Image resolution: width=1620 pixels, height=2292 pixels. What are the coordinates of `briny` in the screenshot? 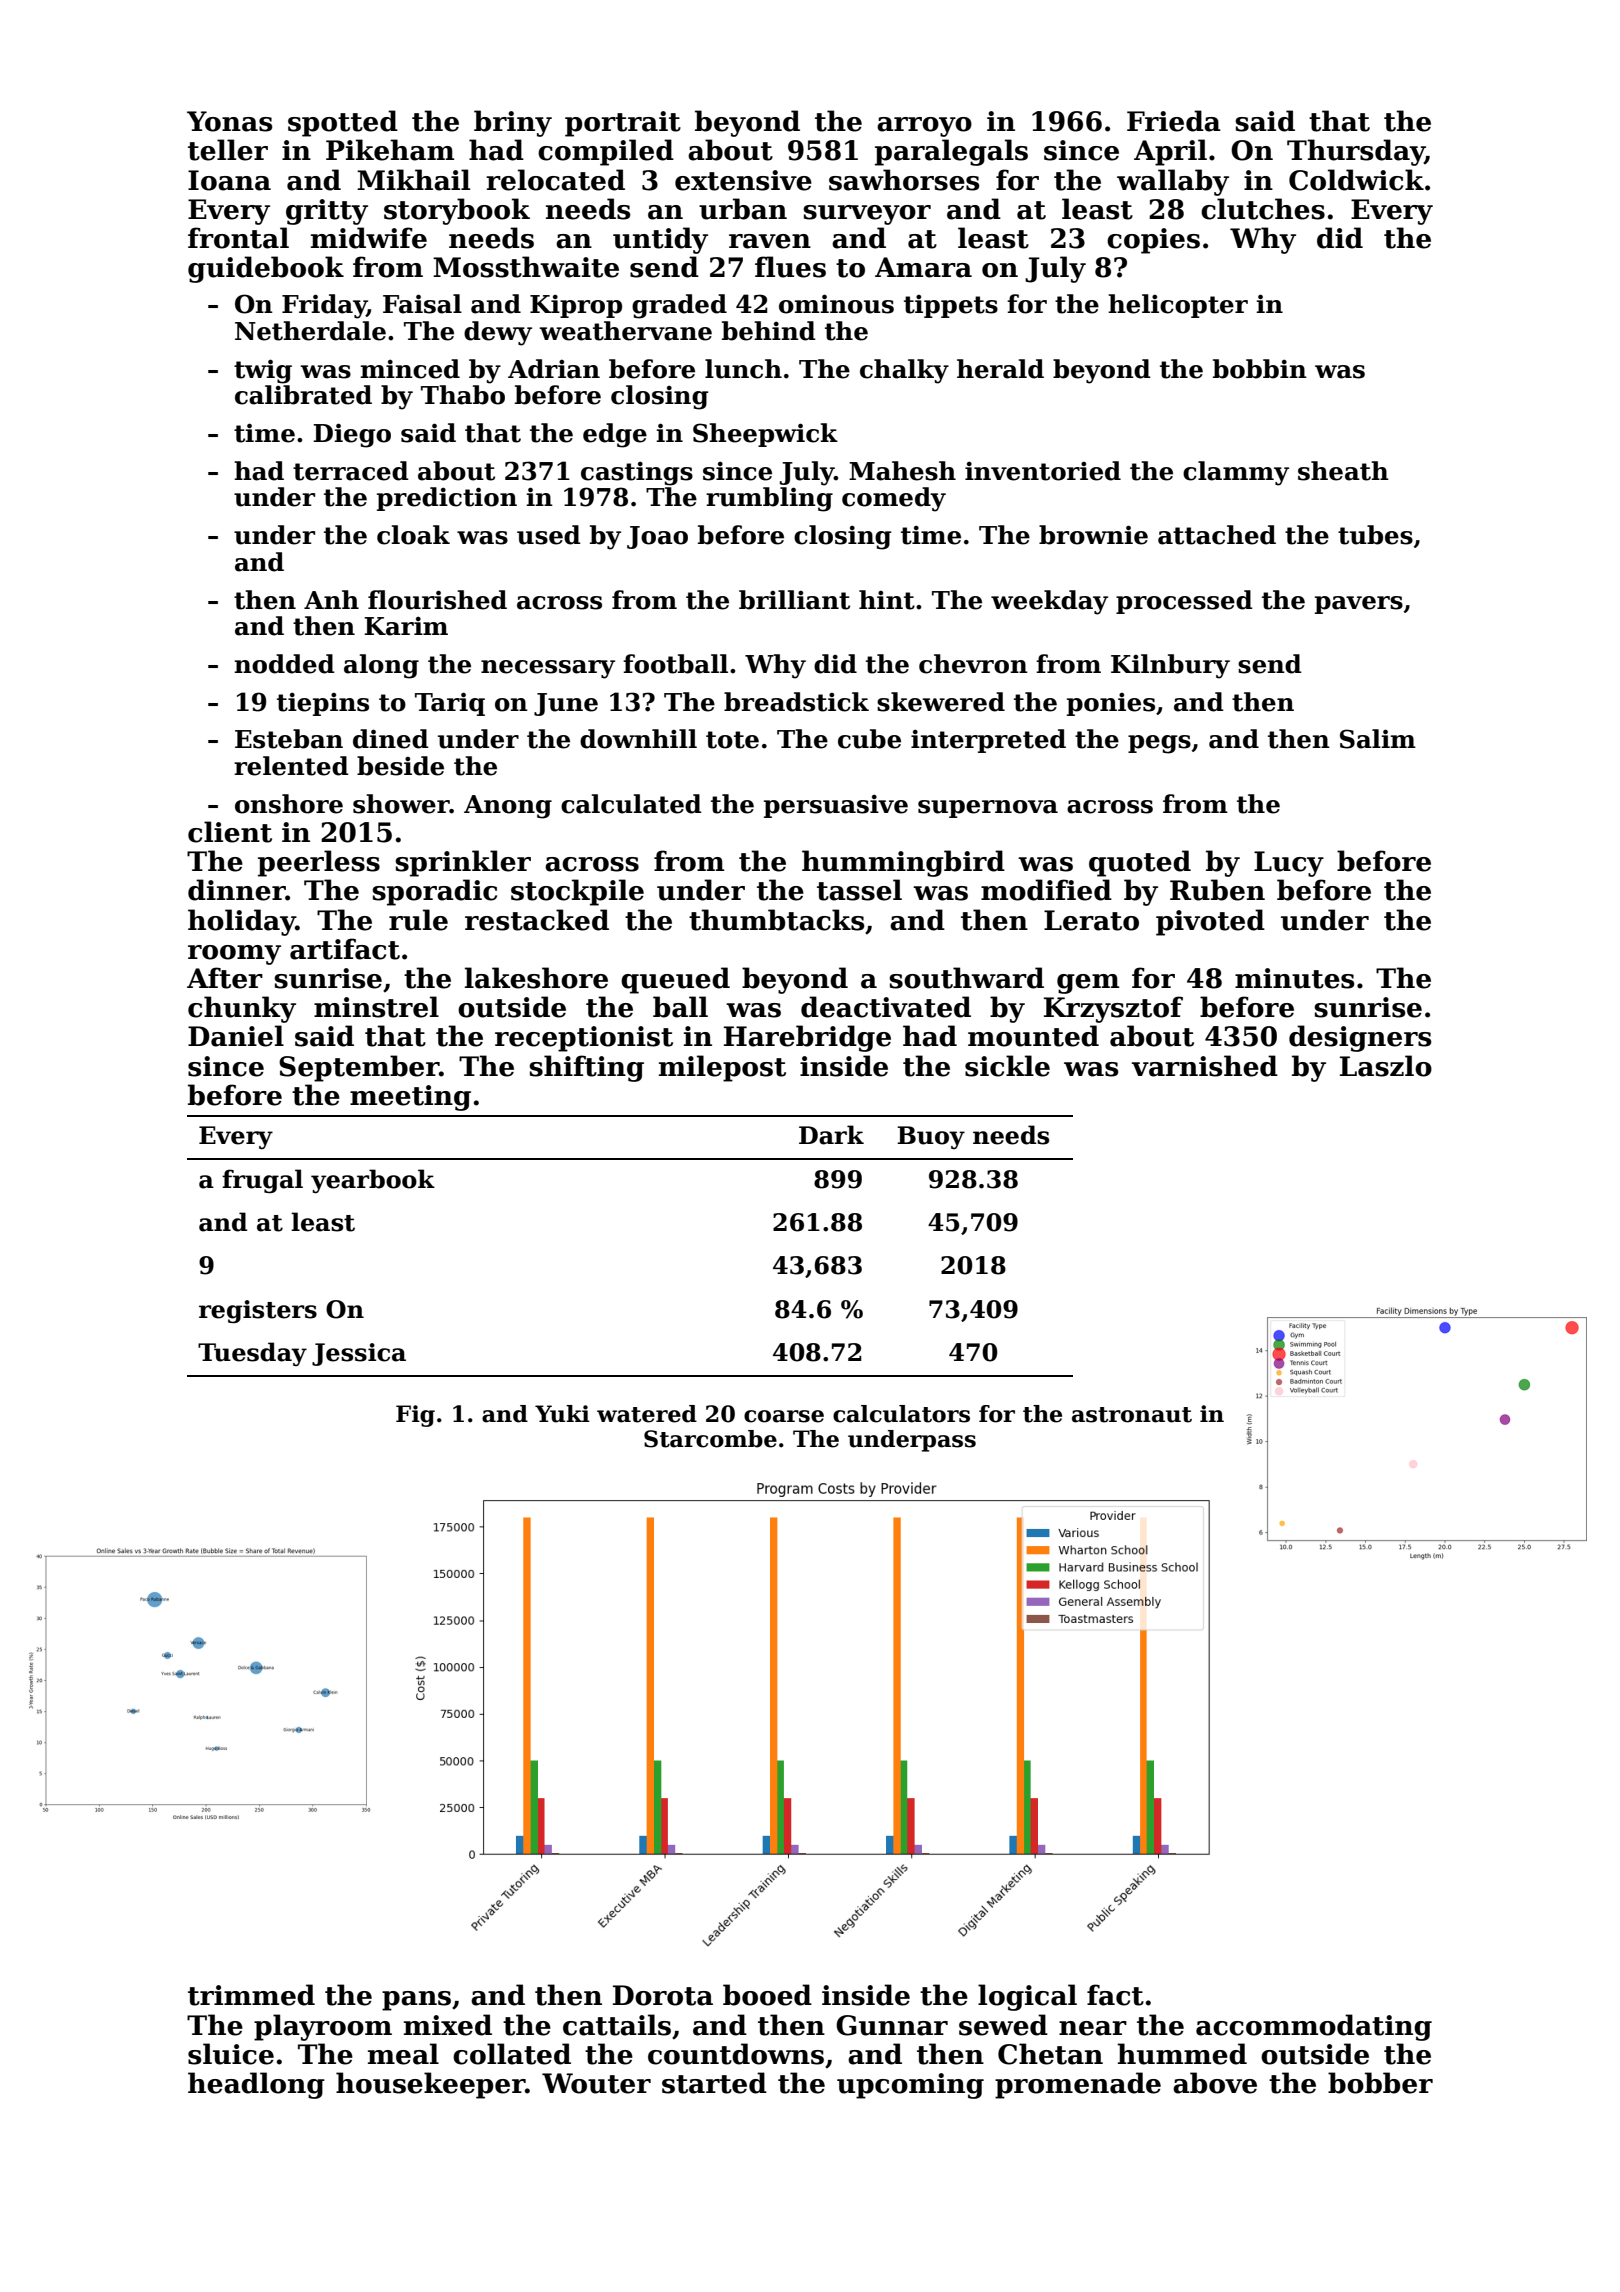 It's located at (513, 123).
